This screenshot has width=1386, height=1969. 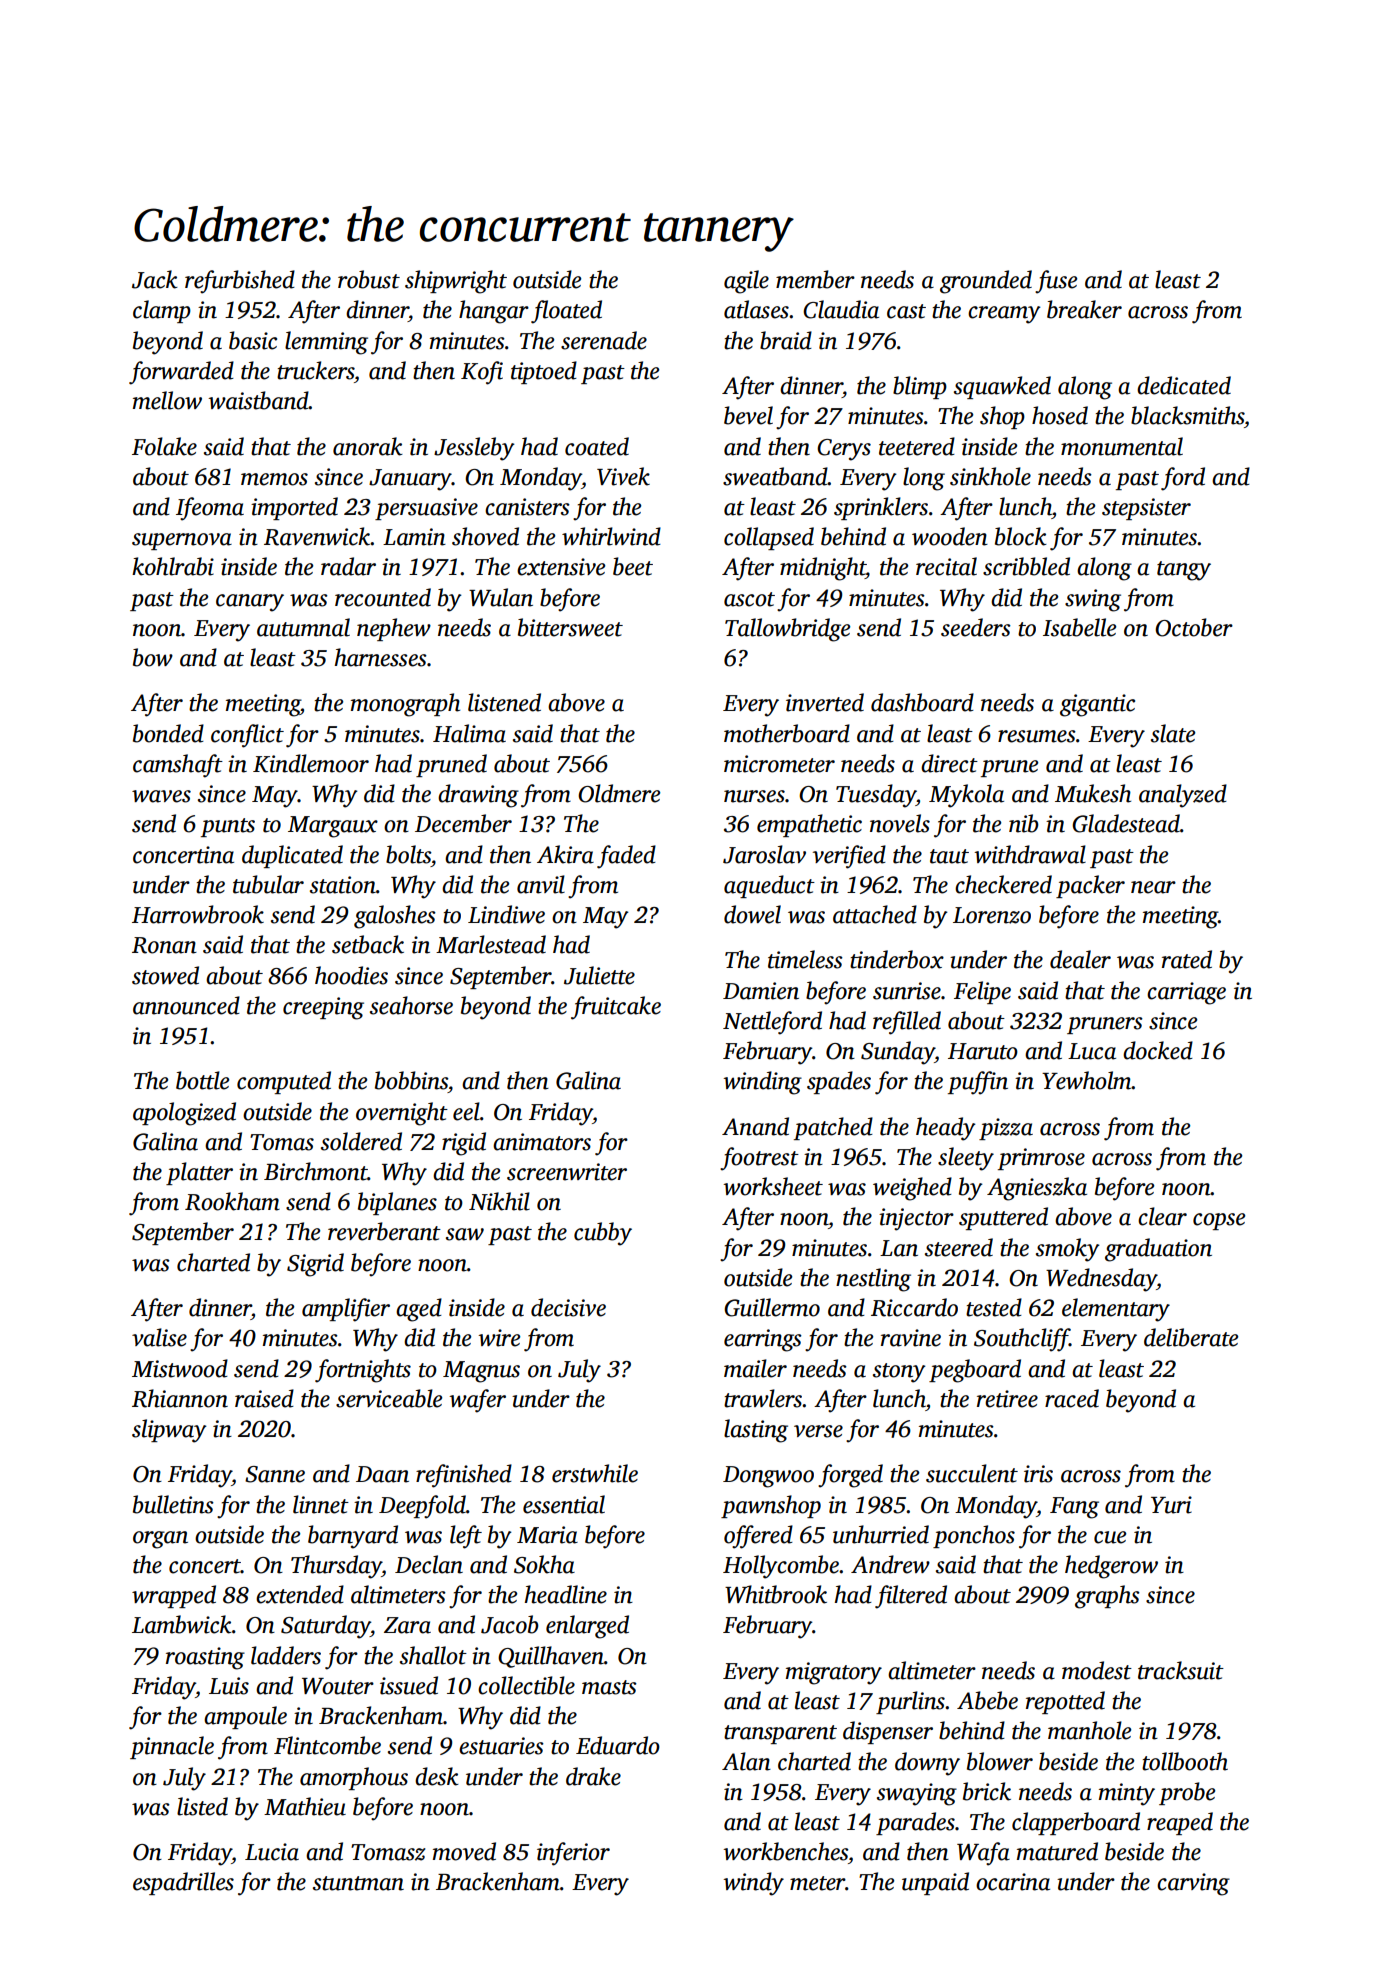 What do you see at coordinates (776, 1594) in the screenshot?
I see `Whitbrook` at bounding box center [776, 1594].
